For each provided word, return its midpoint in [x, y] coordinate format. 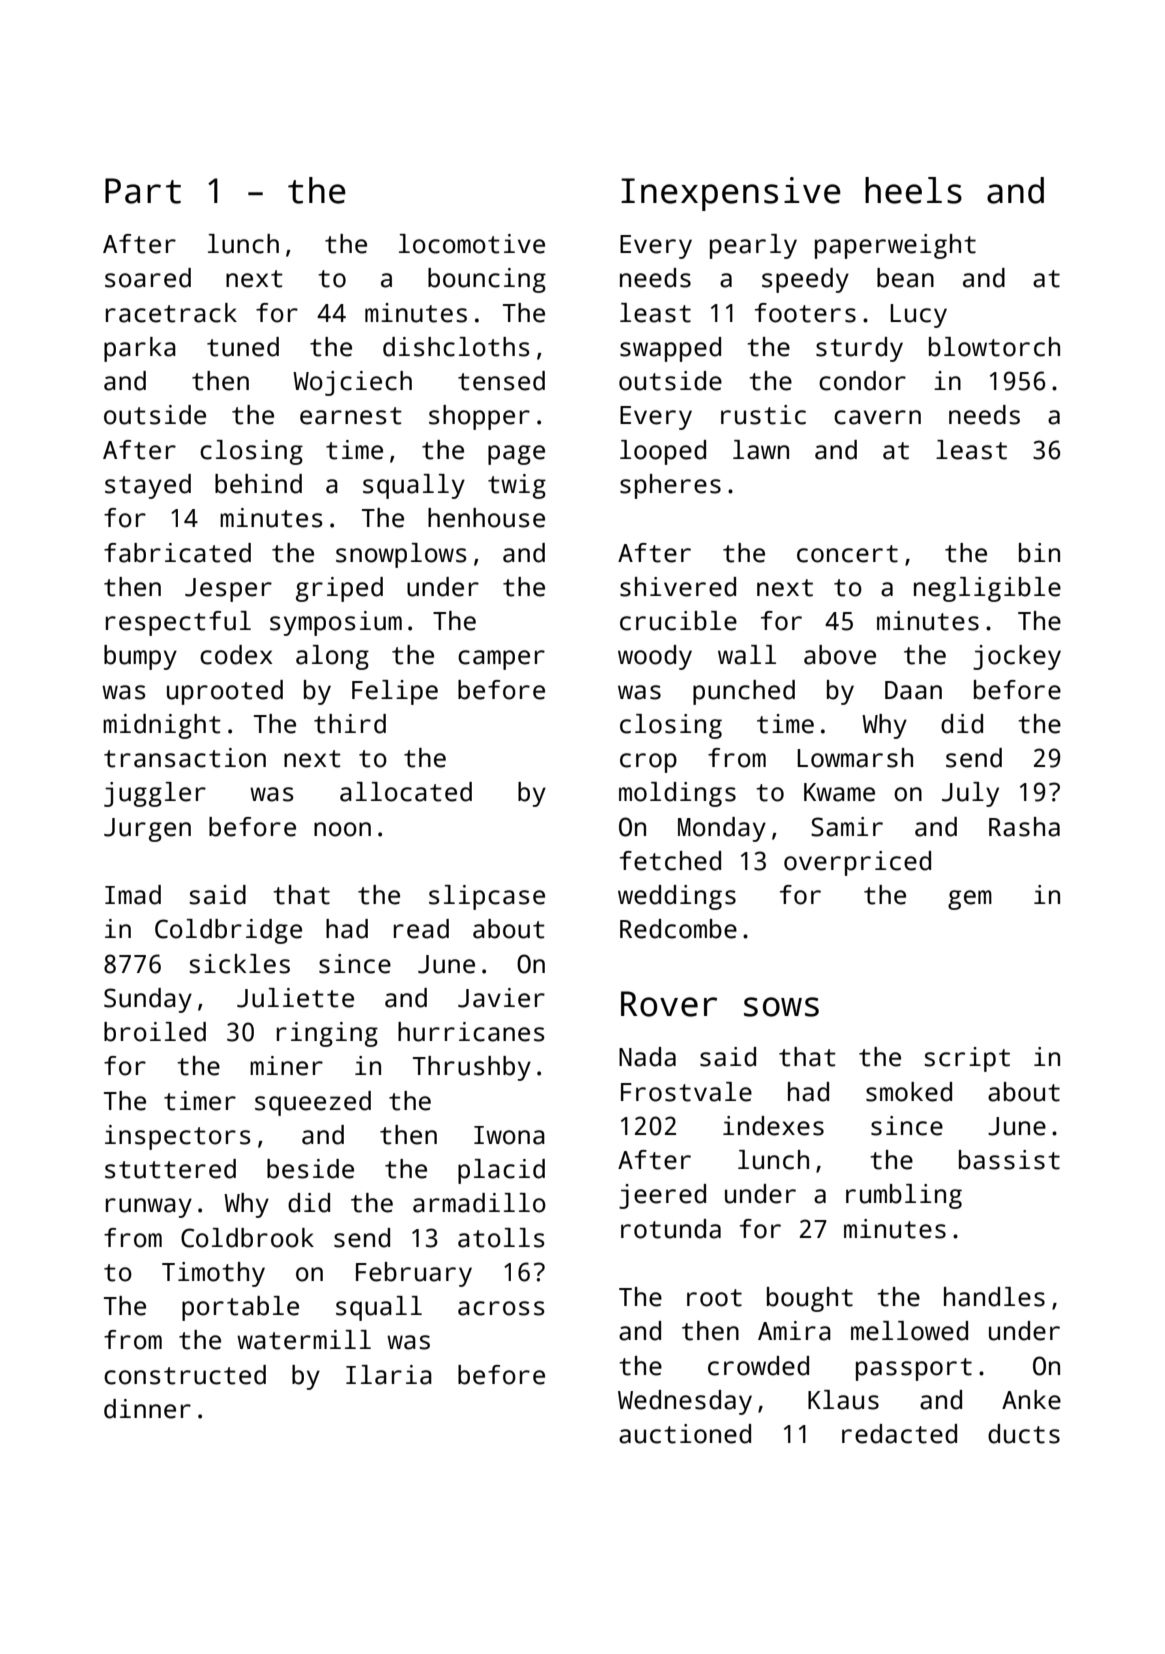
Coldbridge [228, 931]
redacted [899, 1434]
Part [143, 191]
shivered [678, 587]
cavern [877, 417]
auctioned [685, 1434]
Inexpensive [731, 194]
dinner [147, 1409]
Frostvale [686, 1092]
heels [913, 190]
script [967, 1059]
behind [258, 484]
